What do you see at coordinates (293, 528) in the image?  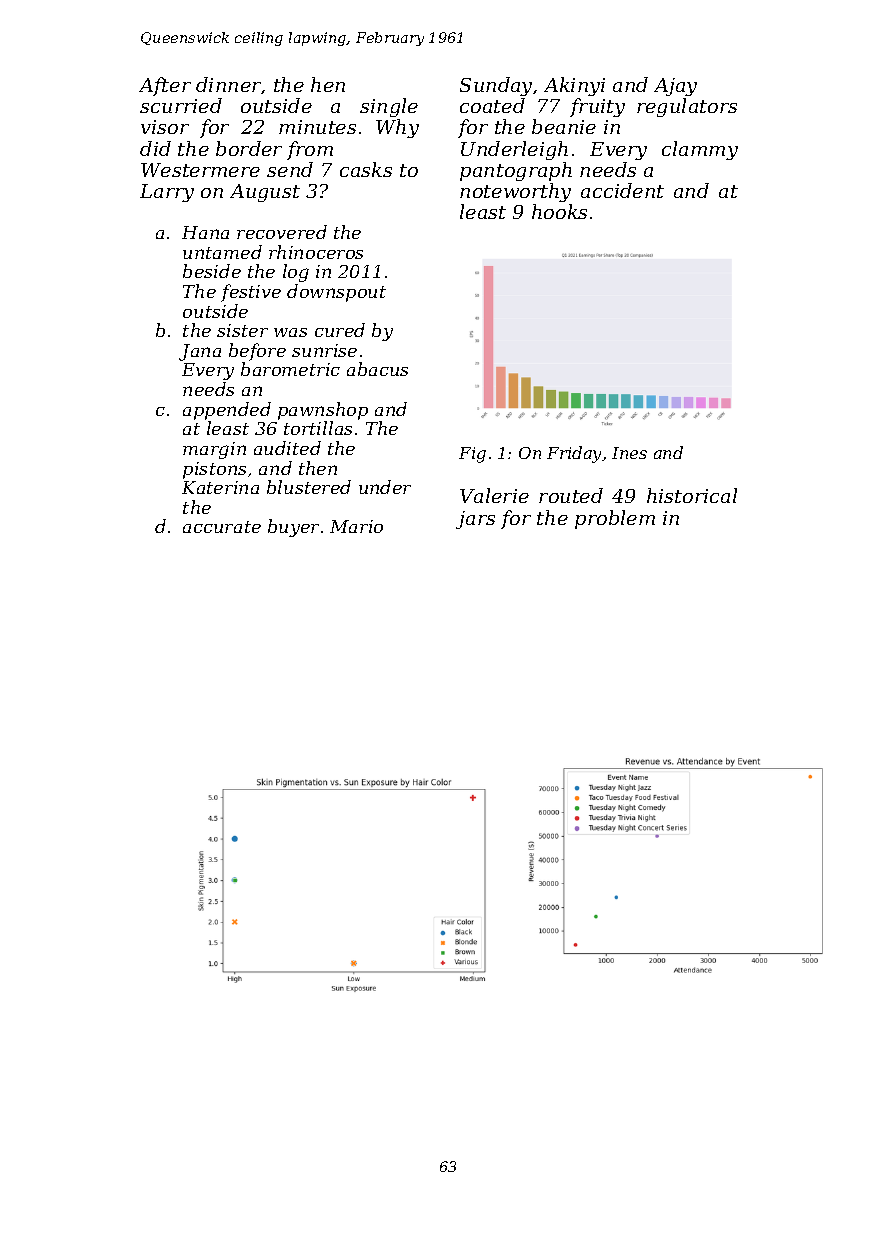 I see `buyer` at bounding box center [293, 528].
